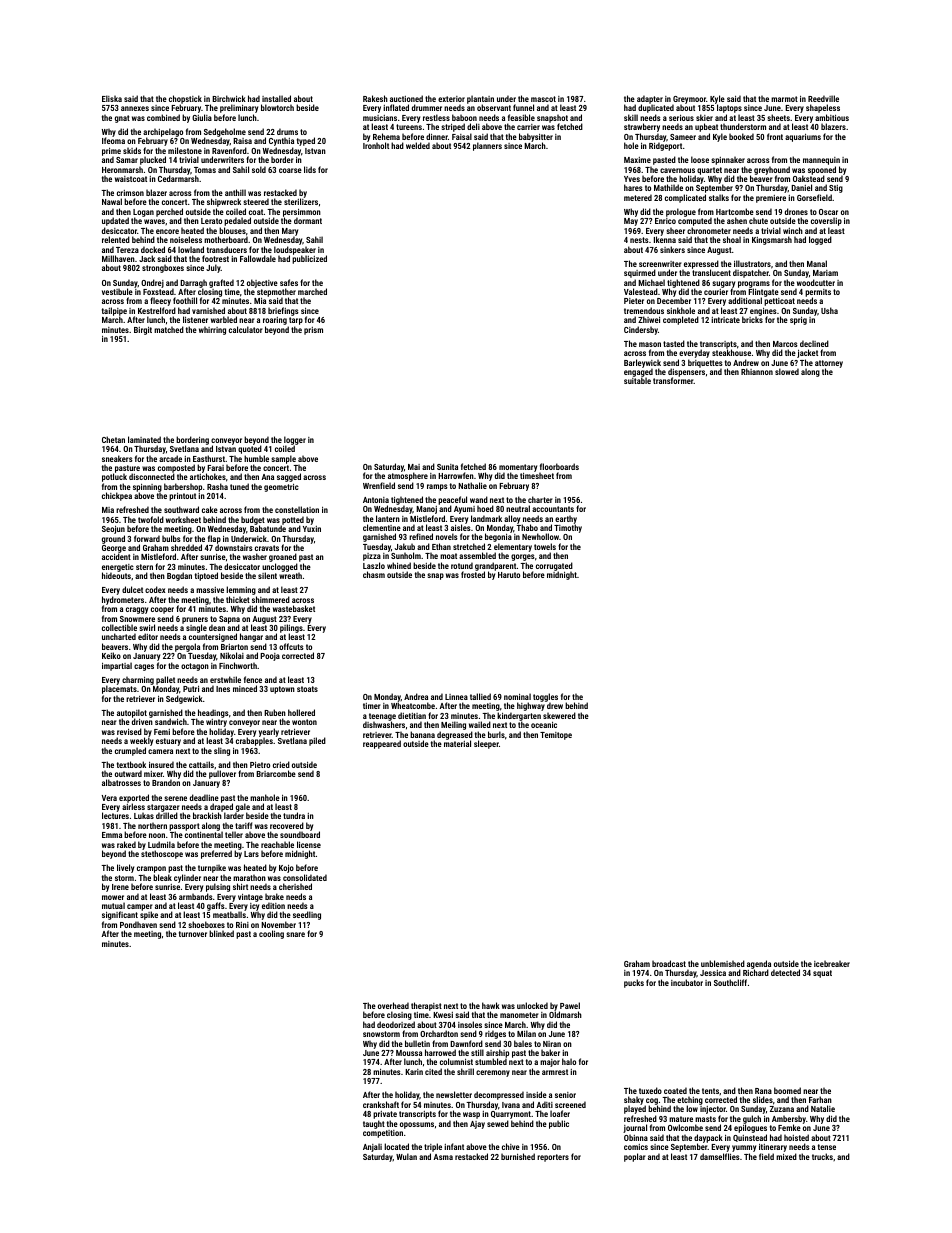 The image size is (952, 1233). What do you see at coordinates (487, 146) in the page?
I see `planners` at bounding box center [487, 146].
